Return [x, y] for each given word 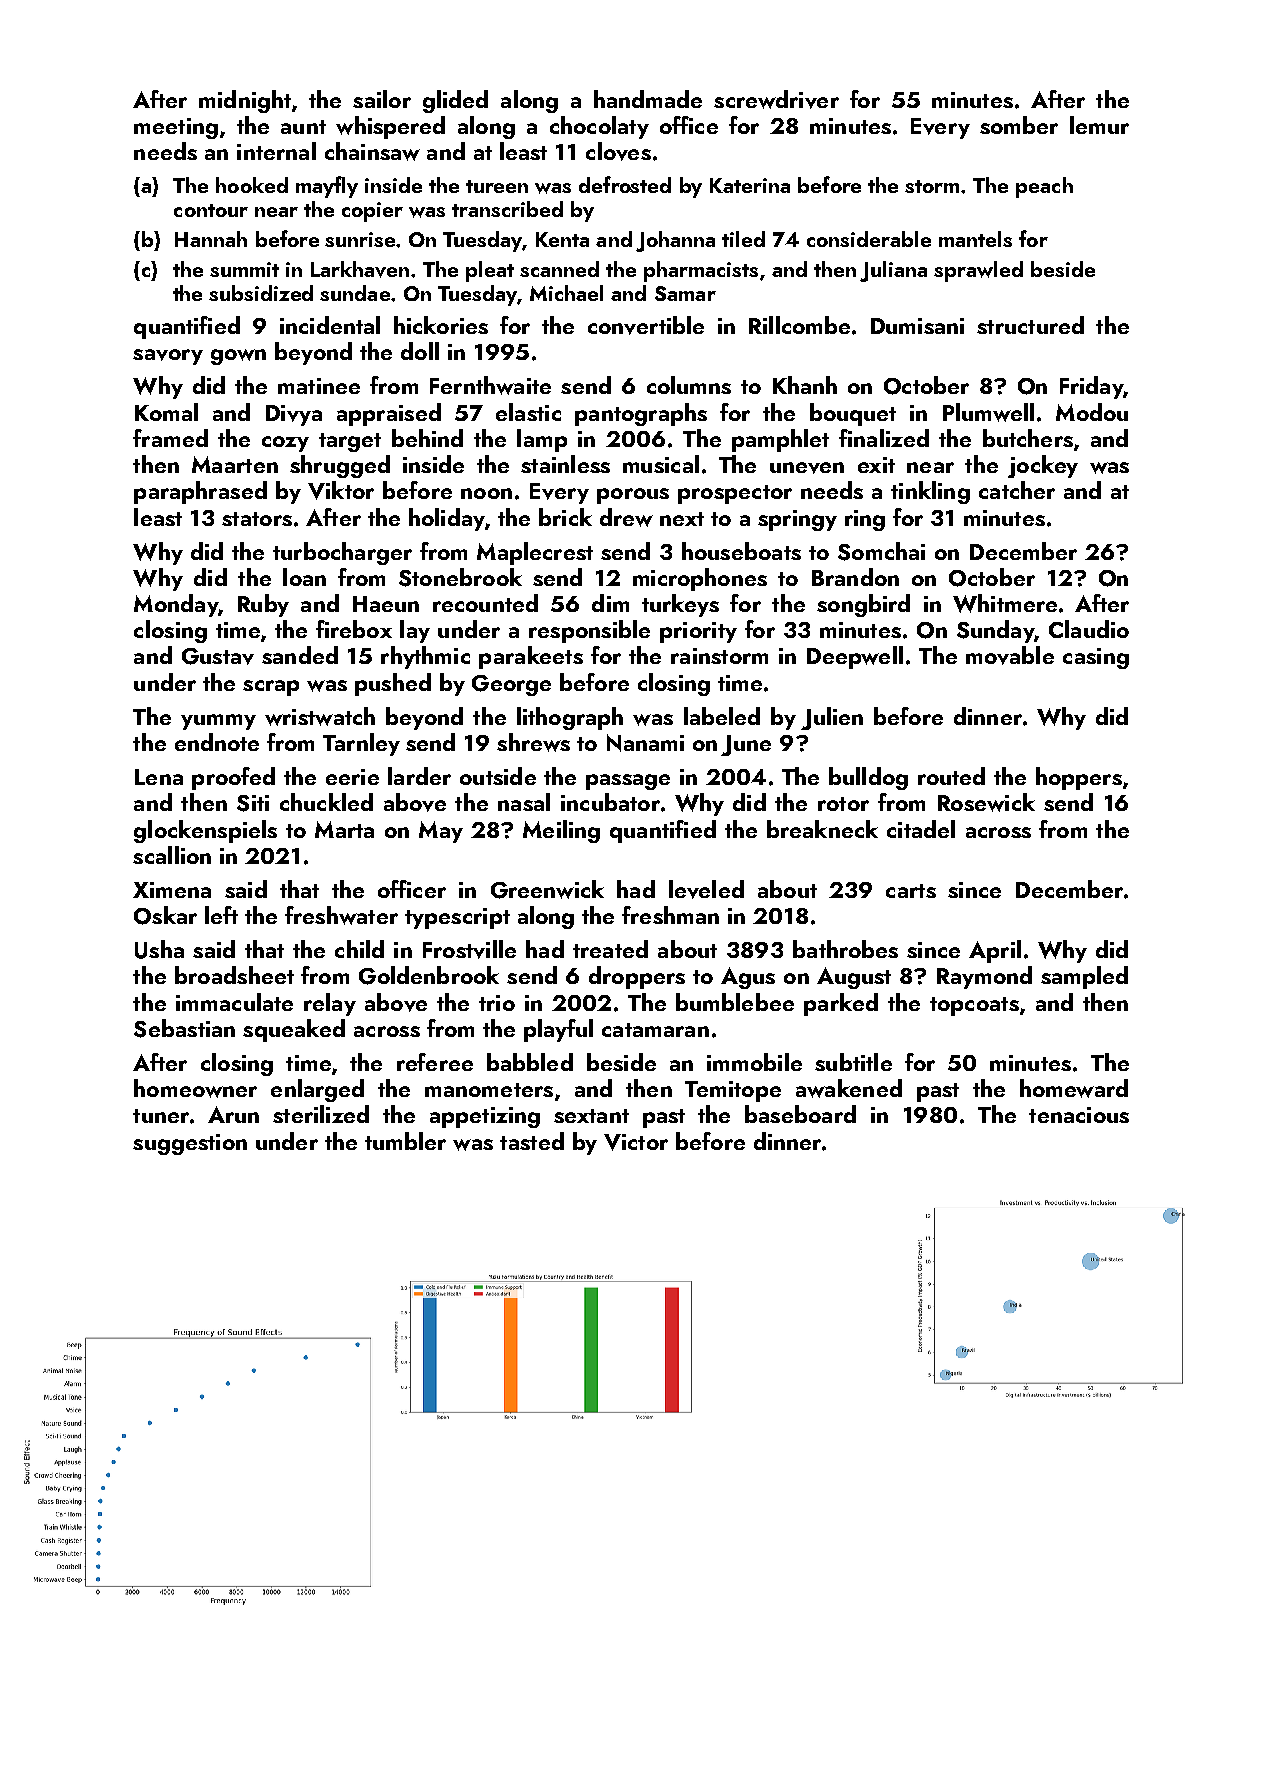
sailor [382, 99]
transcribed [507, 209]
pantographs [641, 414]
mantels [975, 239]
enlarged [317, 1090]
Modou [1092, 412]
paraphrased [200, 492]
